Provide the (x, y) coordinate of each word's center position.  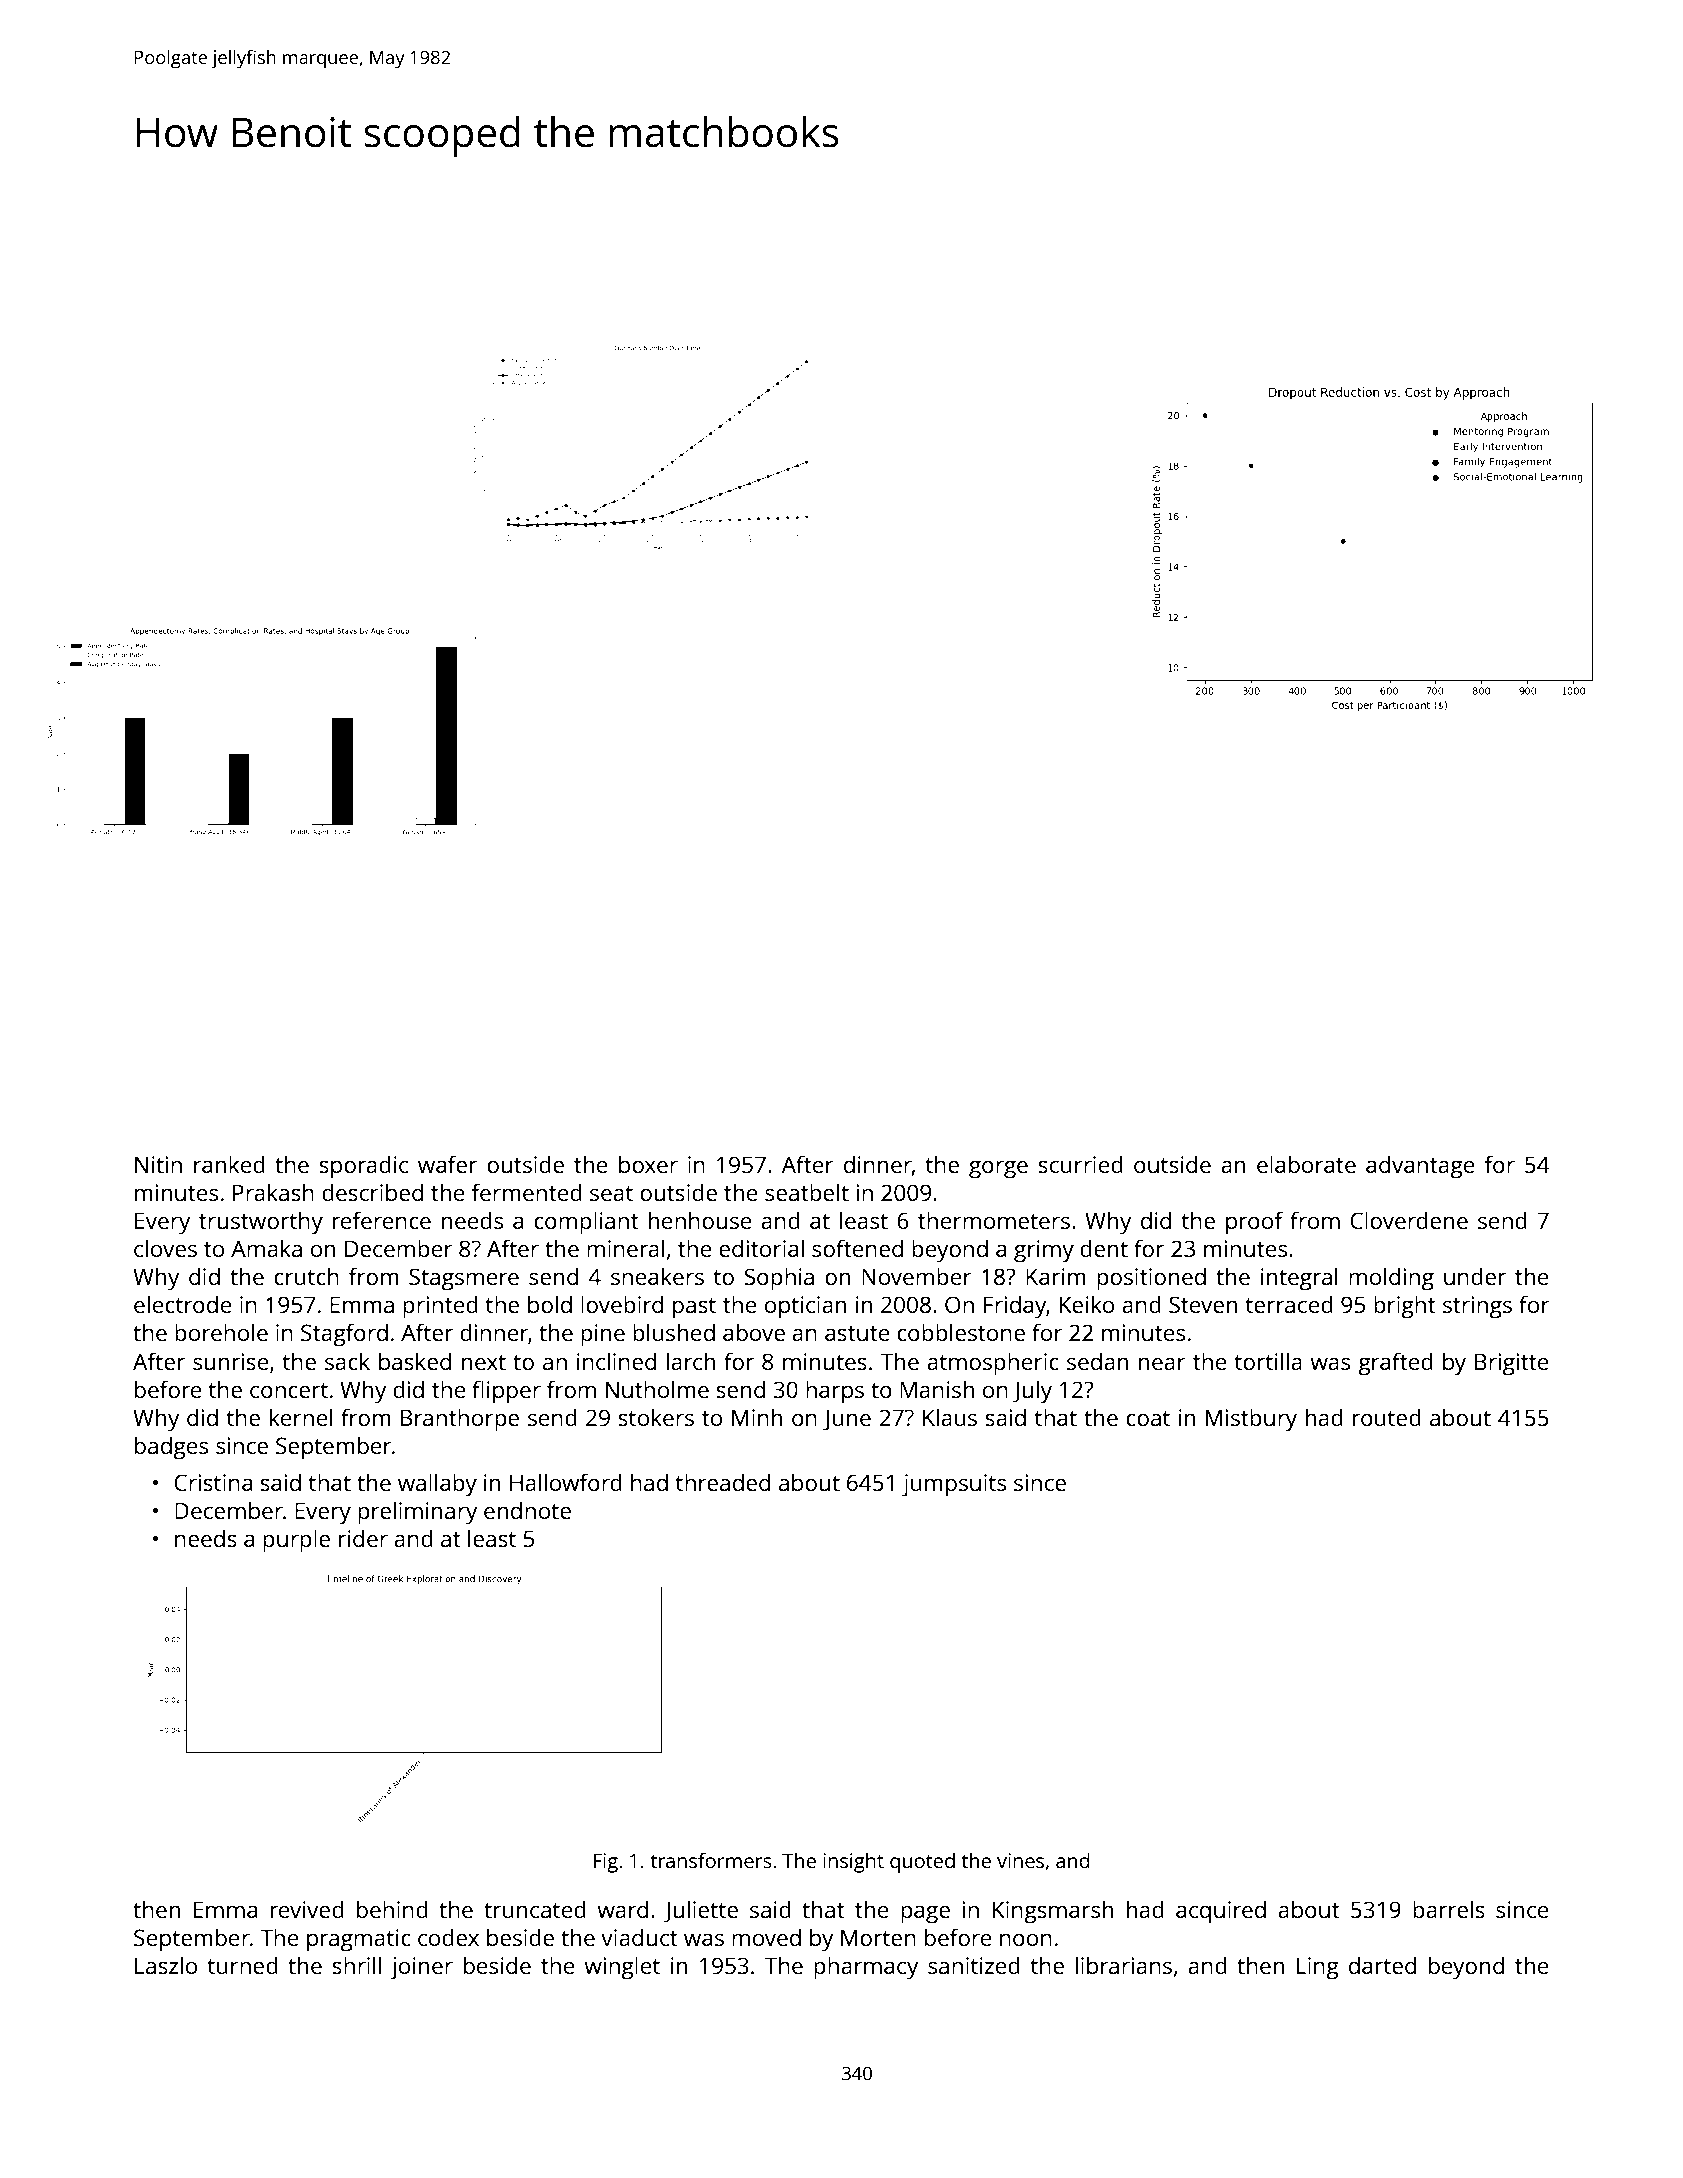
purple (296, 1541)
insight (853, 1862)
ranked (229, 1164)
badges (171, 1448)
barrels (1449, 1909)
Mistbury (1251, 1420)
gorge (998, 1170)
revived (307, 1909)
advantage (1420, 1167)
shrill (356, 1965)
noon (1026, 1940)
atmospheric (993, 1364)
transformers (711, 1860)
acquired (1221, 1912)
